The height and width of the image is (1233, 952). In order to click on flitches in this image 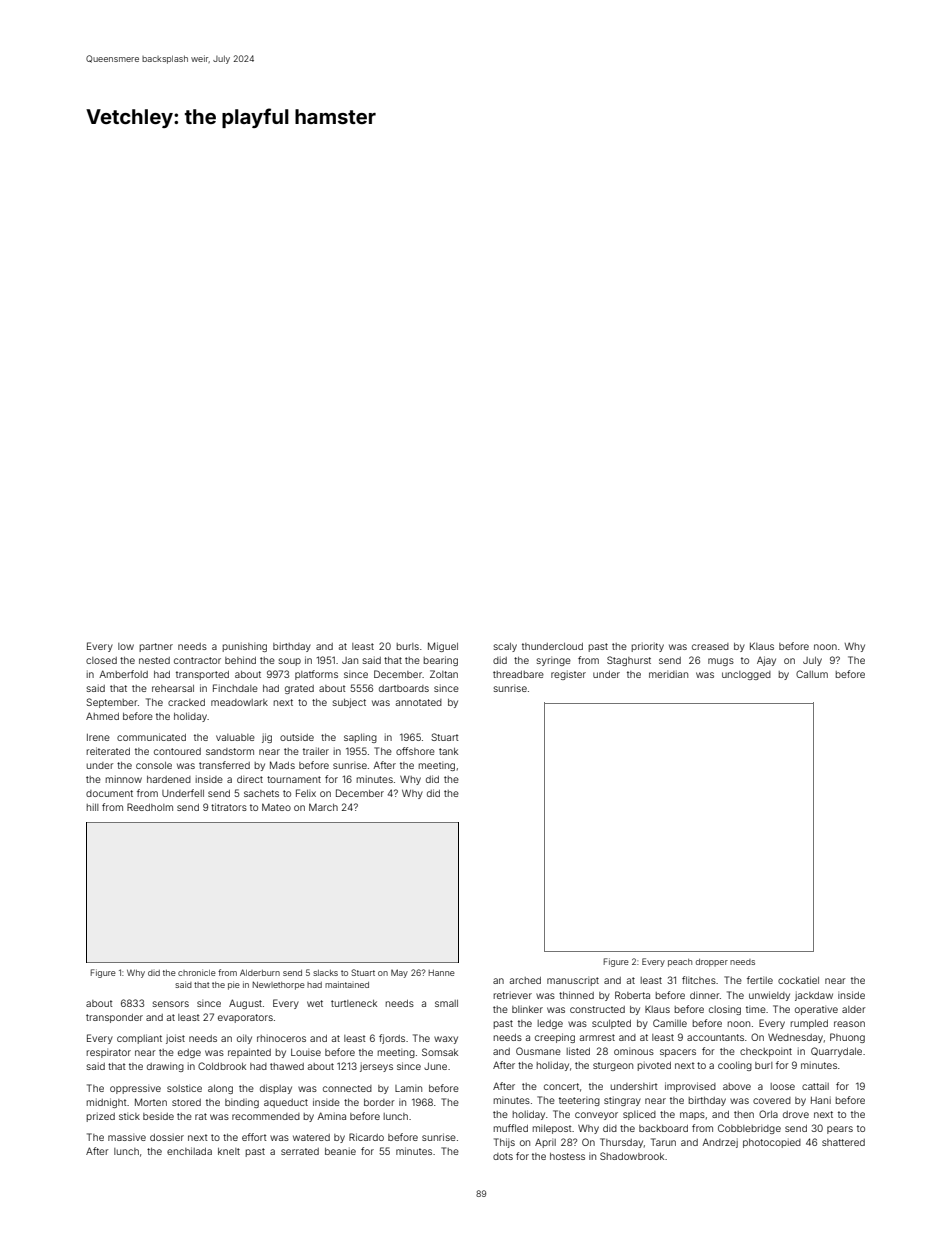, I will do `click(699, 980)`.
